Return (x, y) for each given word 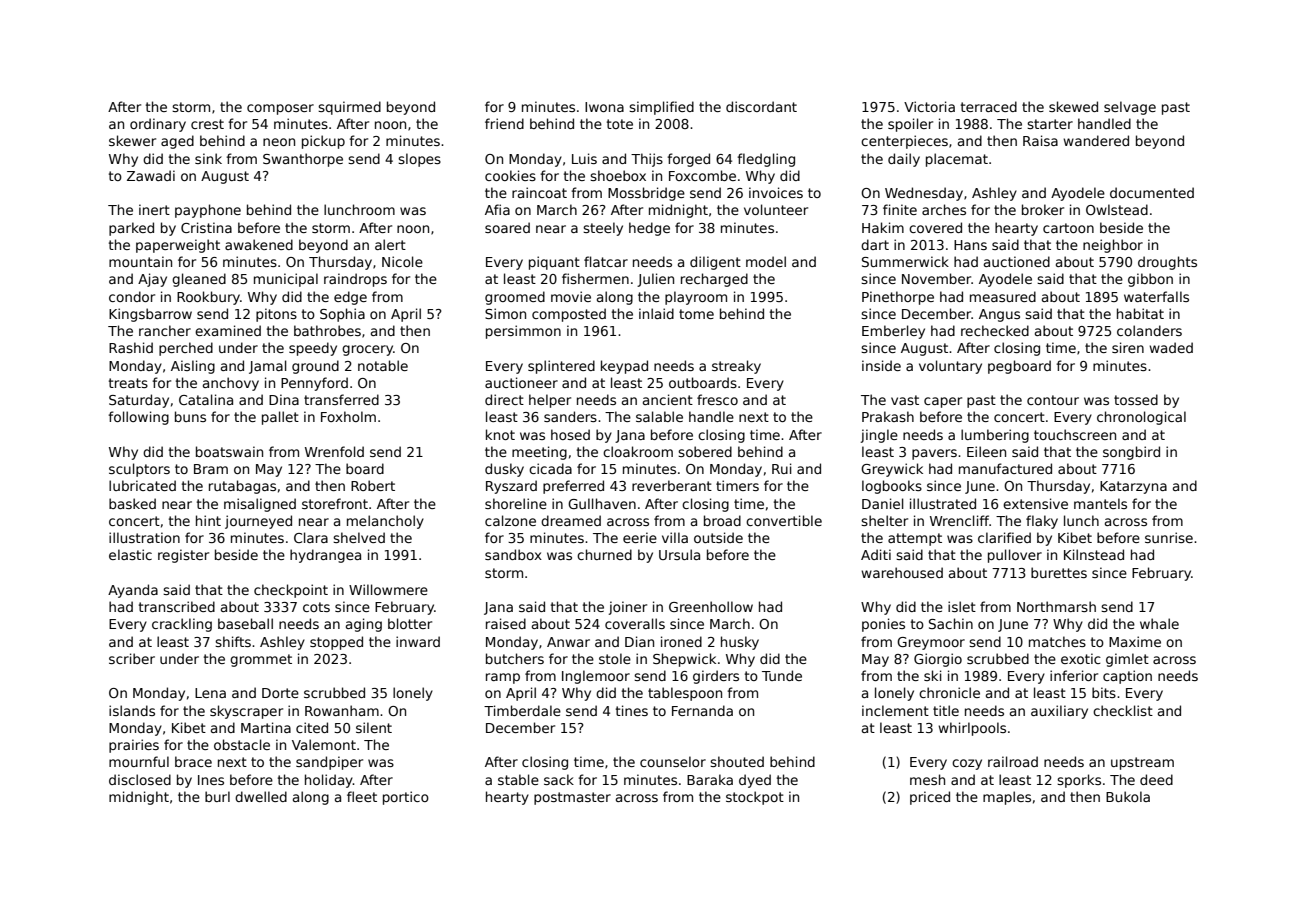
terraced (989, 106)
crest (207, 124)
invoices (776, 192)
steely (603, 229)
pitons (276, 315)
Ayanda (133, 591)
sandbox (513, 554)
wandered (1096, 140)
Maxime (1135, 641)
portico (406, 798)
